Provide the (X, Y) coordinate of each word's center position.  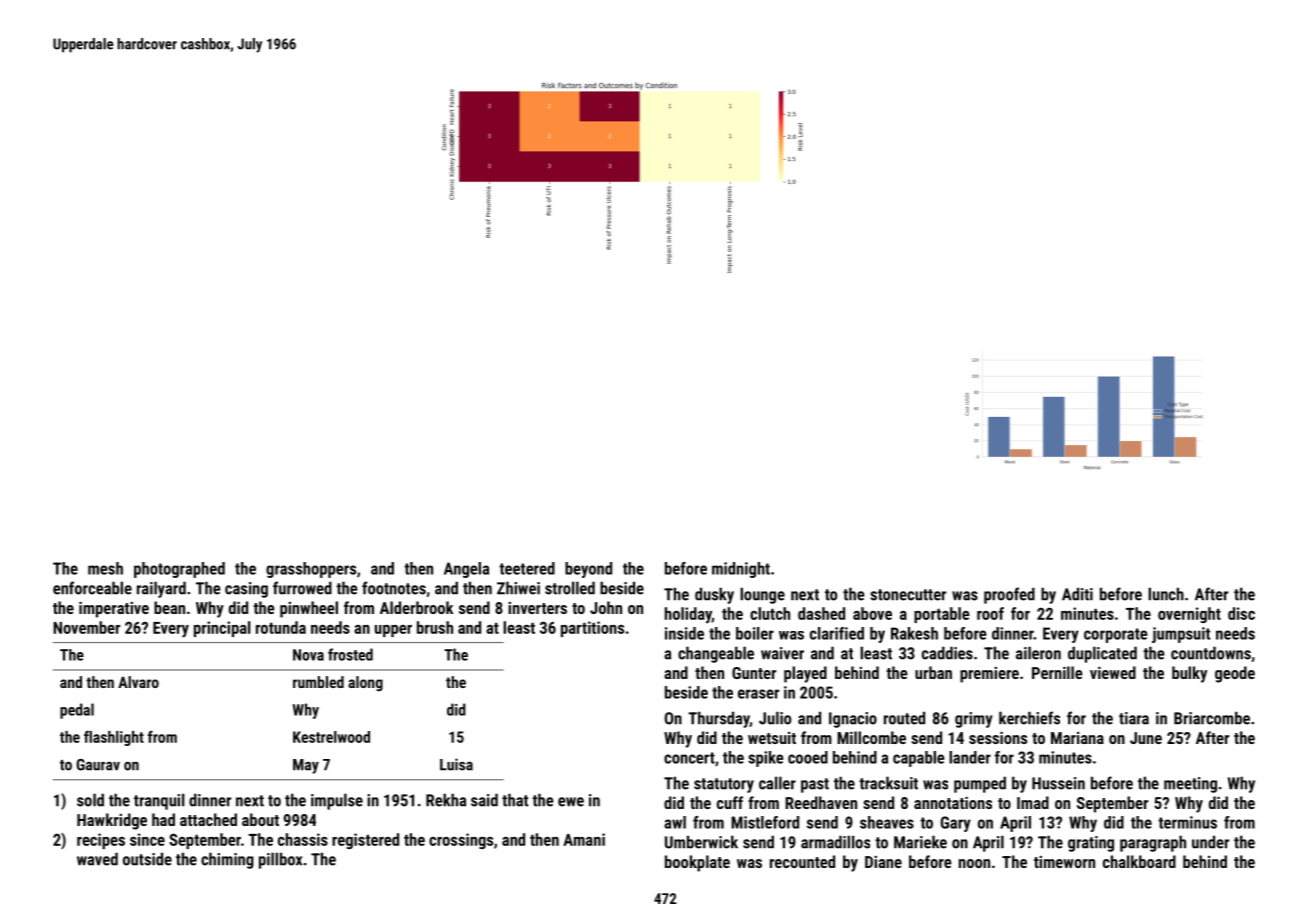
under (1210, 842)
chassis (303, 839)
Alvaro (138, 682)
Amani (584, 839)
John (606, 607)
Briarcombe (1212, 718)
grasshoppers (311, 570)
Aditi (1077, 594)
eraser (758, 694)
